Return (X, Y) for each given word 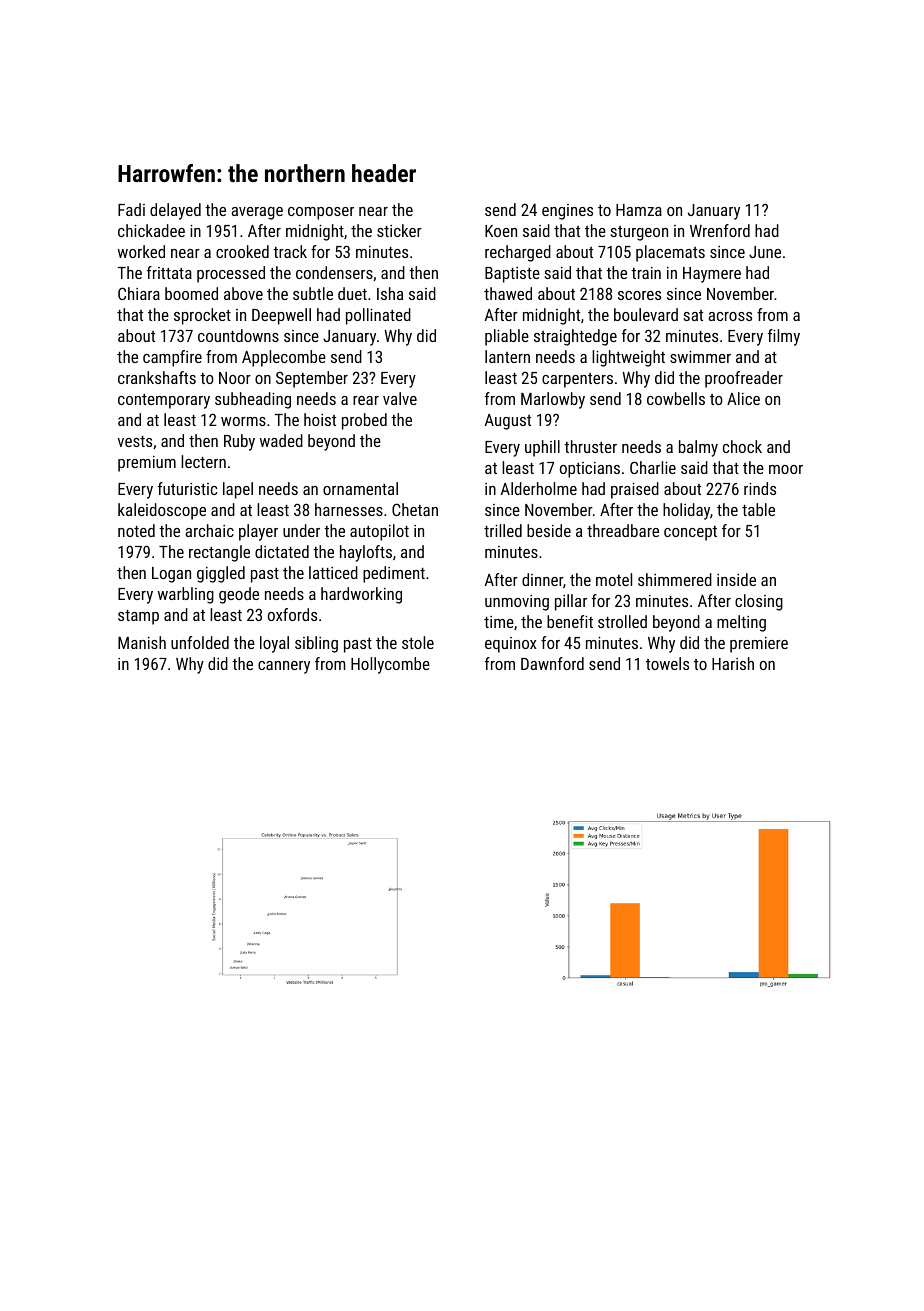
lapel (238, 490)
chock (742, 446)
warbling (186, 595)
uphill (542, 448)
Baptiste (512, 275)
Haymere (712, 275)
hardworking (361, 595)
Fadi (131, 209)
